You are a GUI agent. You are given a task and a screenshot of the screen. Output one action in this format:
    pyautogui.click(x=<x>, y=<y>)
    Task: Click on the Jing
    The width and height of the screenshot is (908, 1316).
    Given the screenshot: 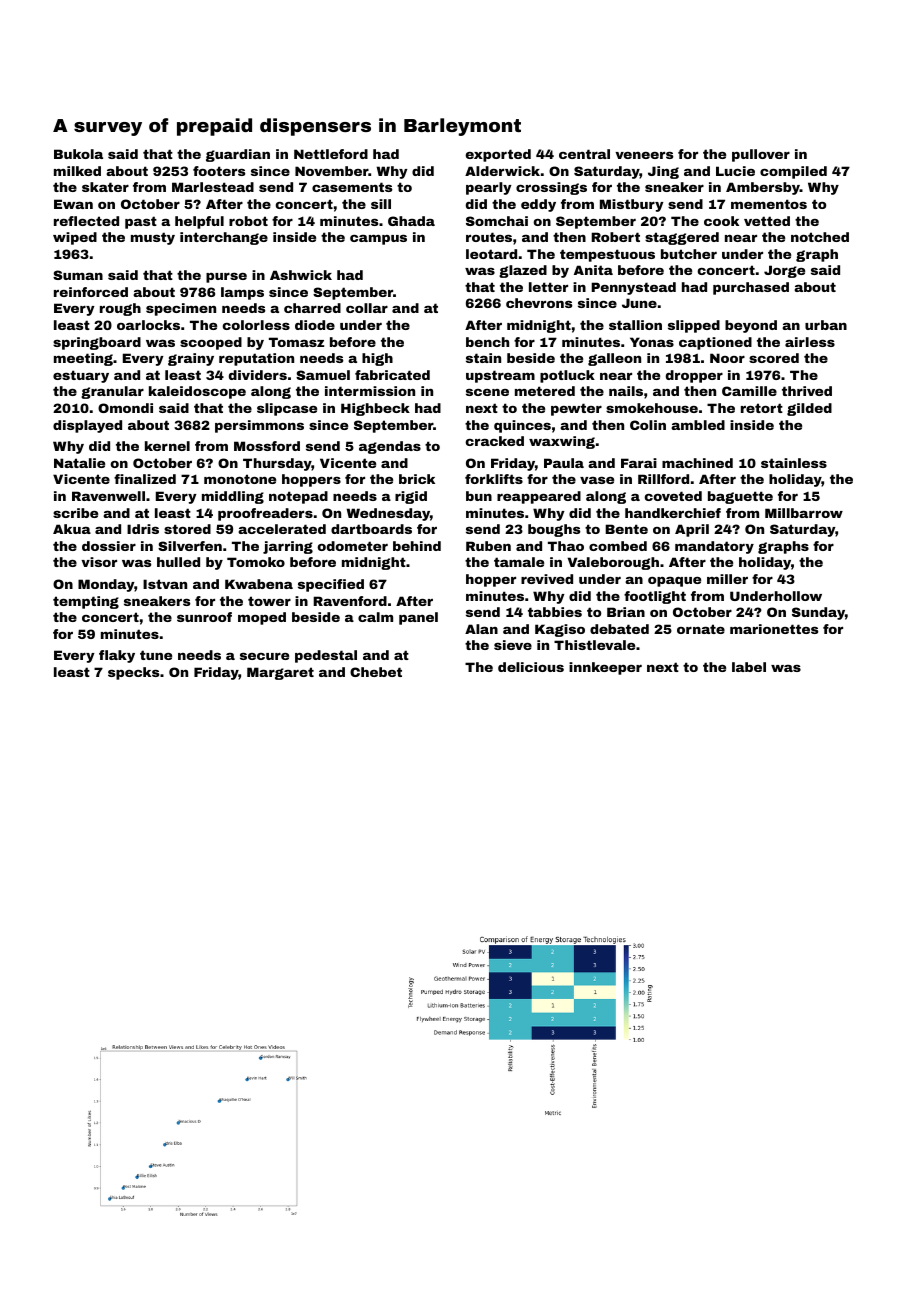 What is the action you would take?
    pyautogui.click(x=663, y=172)
